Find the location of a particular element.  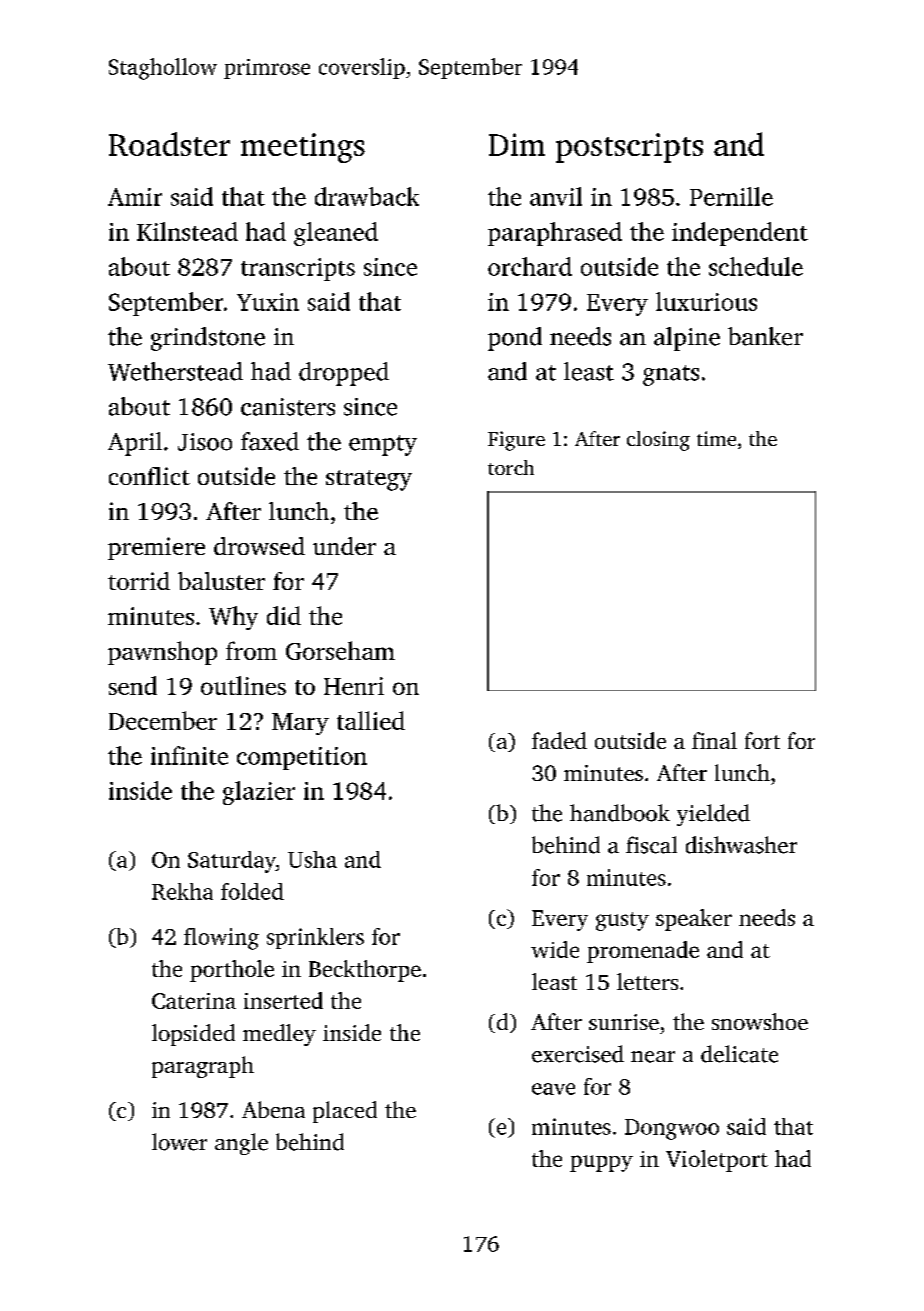

lower is located at coordinates (179, 1142).
